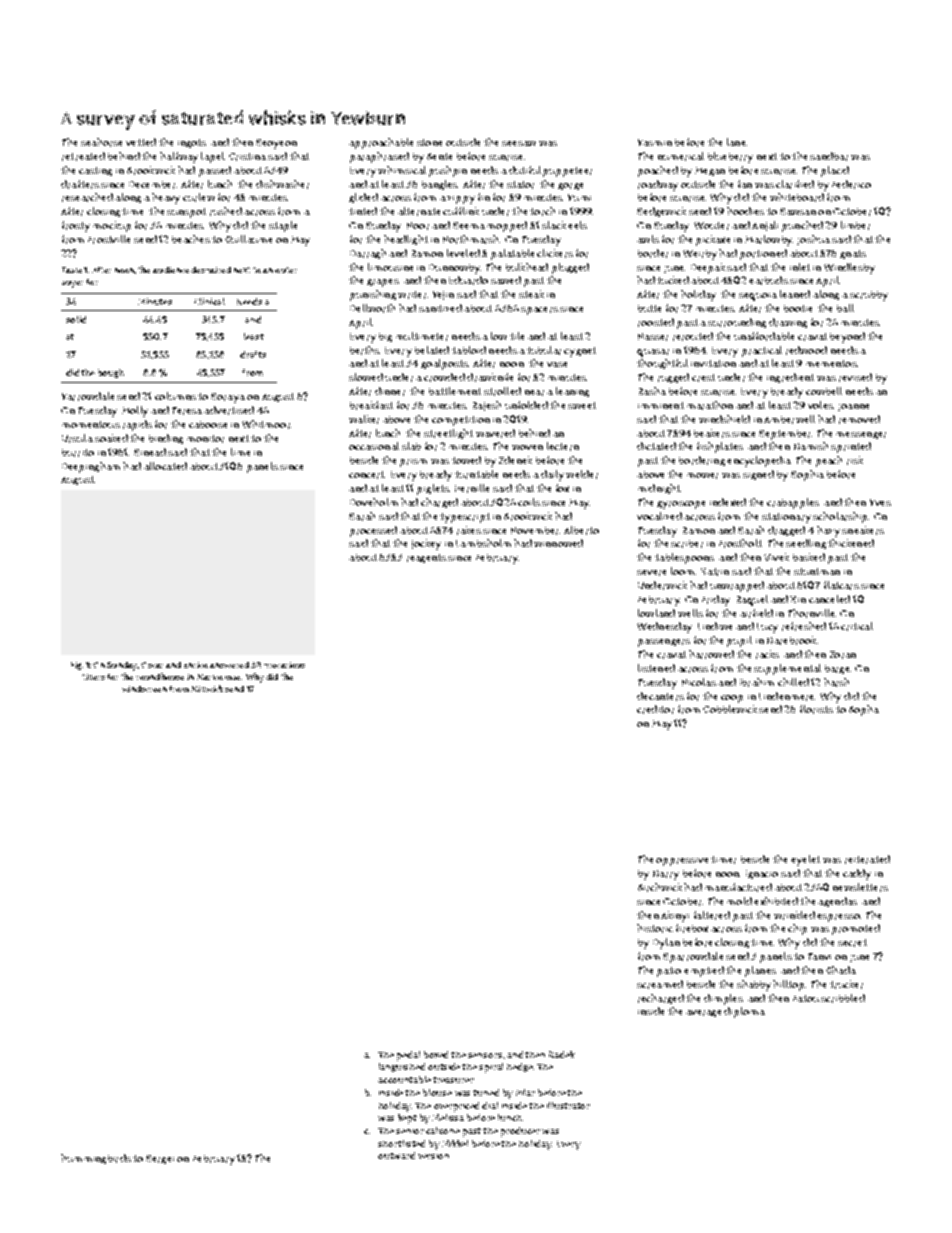 This image has width=952, height=1233. I want to click on Marlcombe, so click(218, 677).
